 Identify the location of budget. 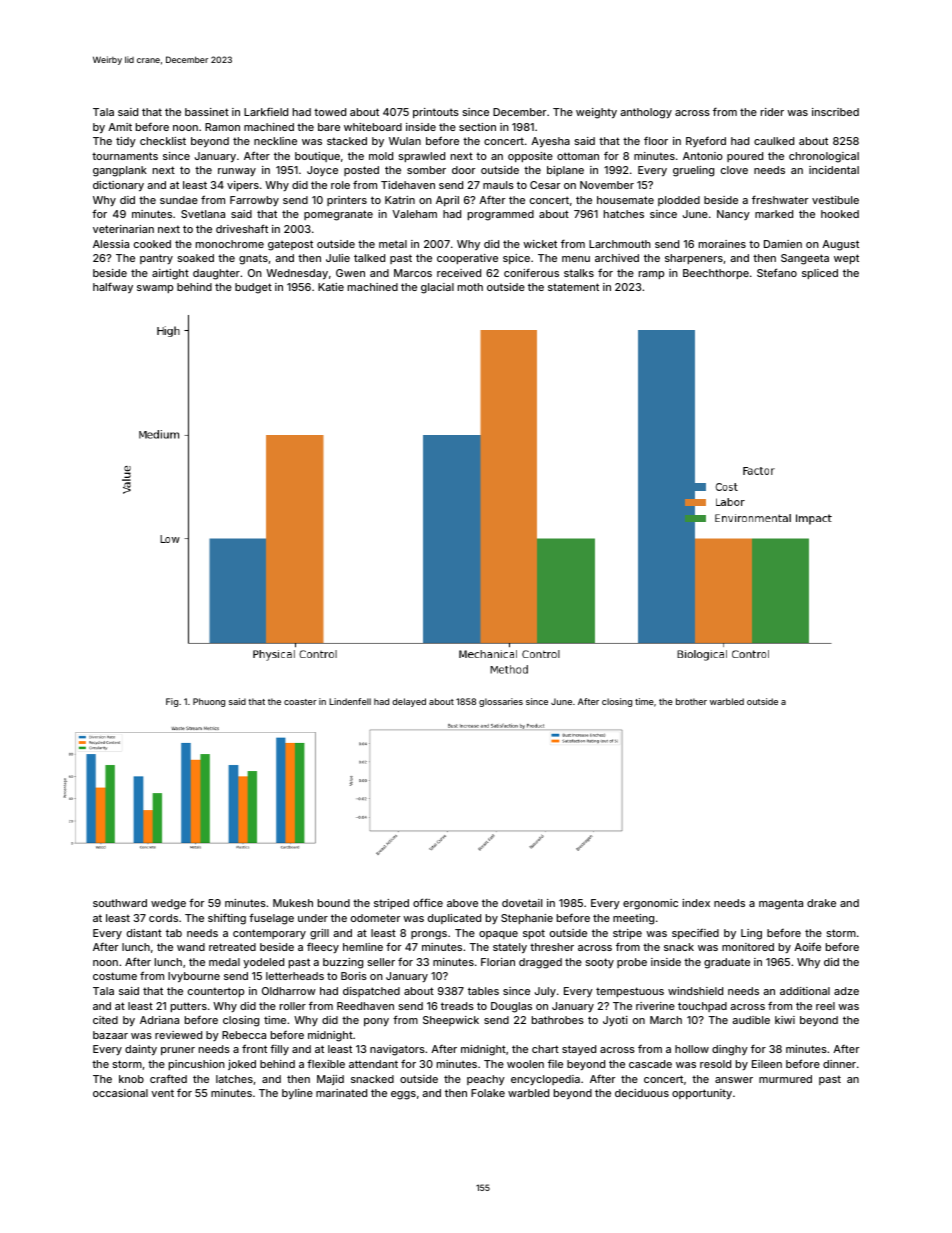
(253, 288).
